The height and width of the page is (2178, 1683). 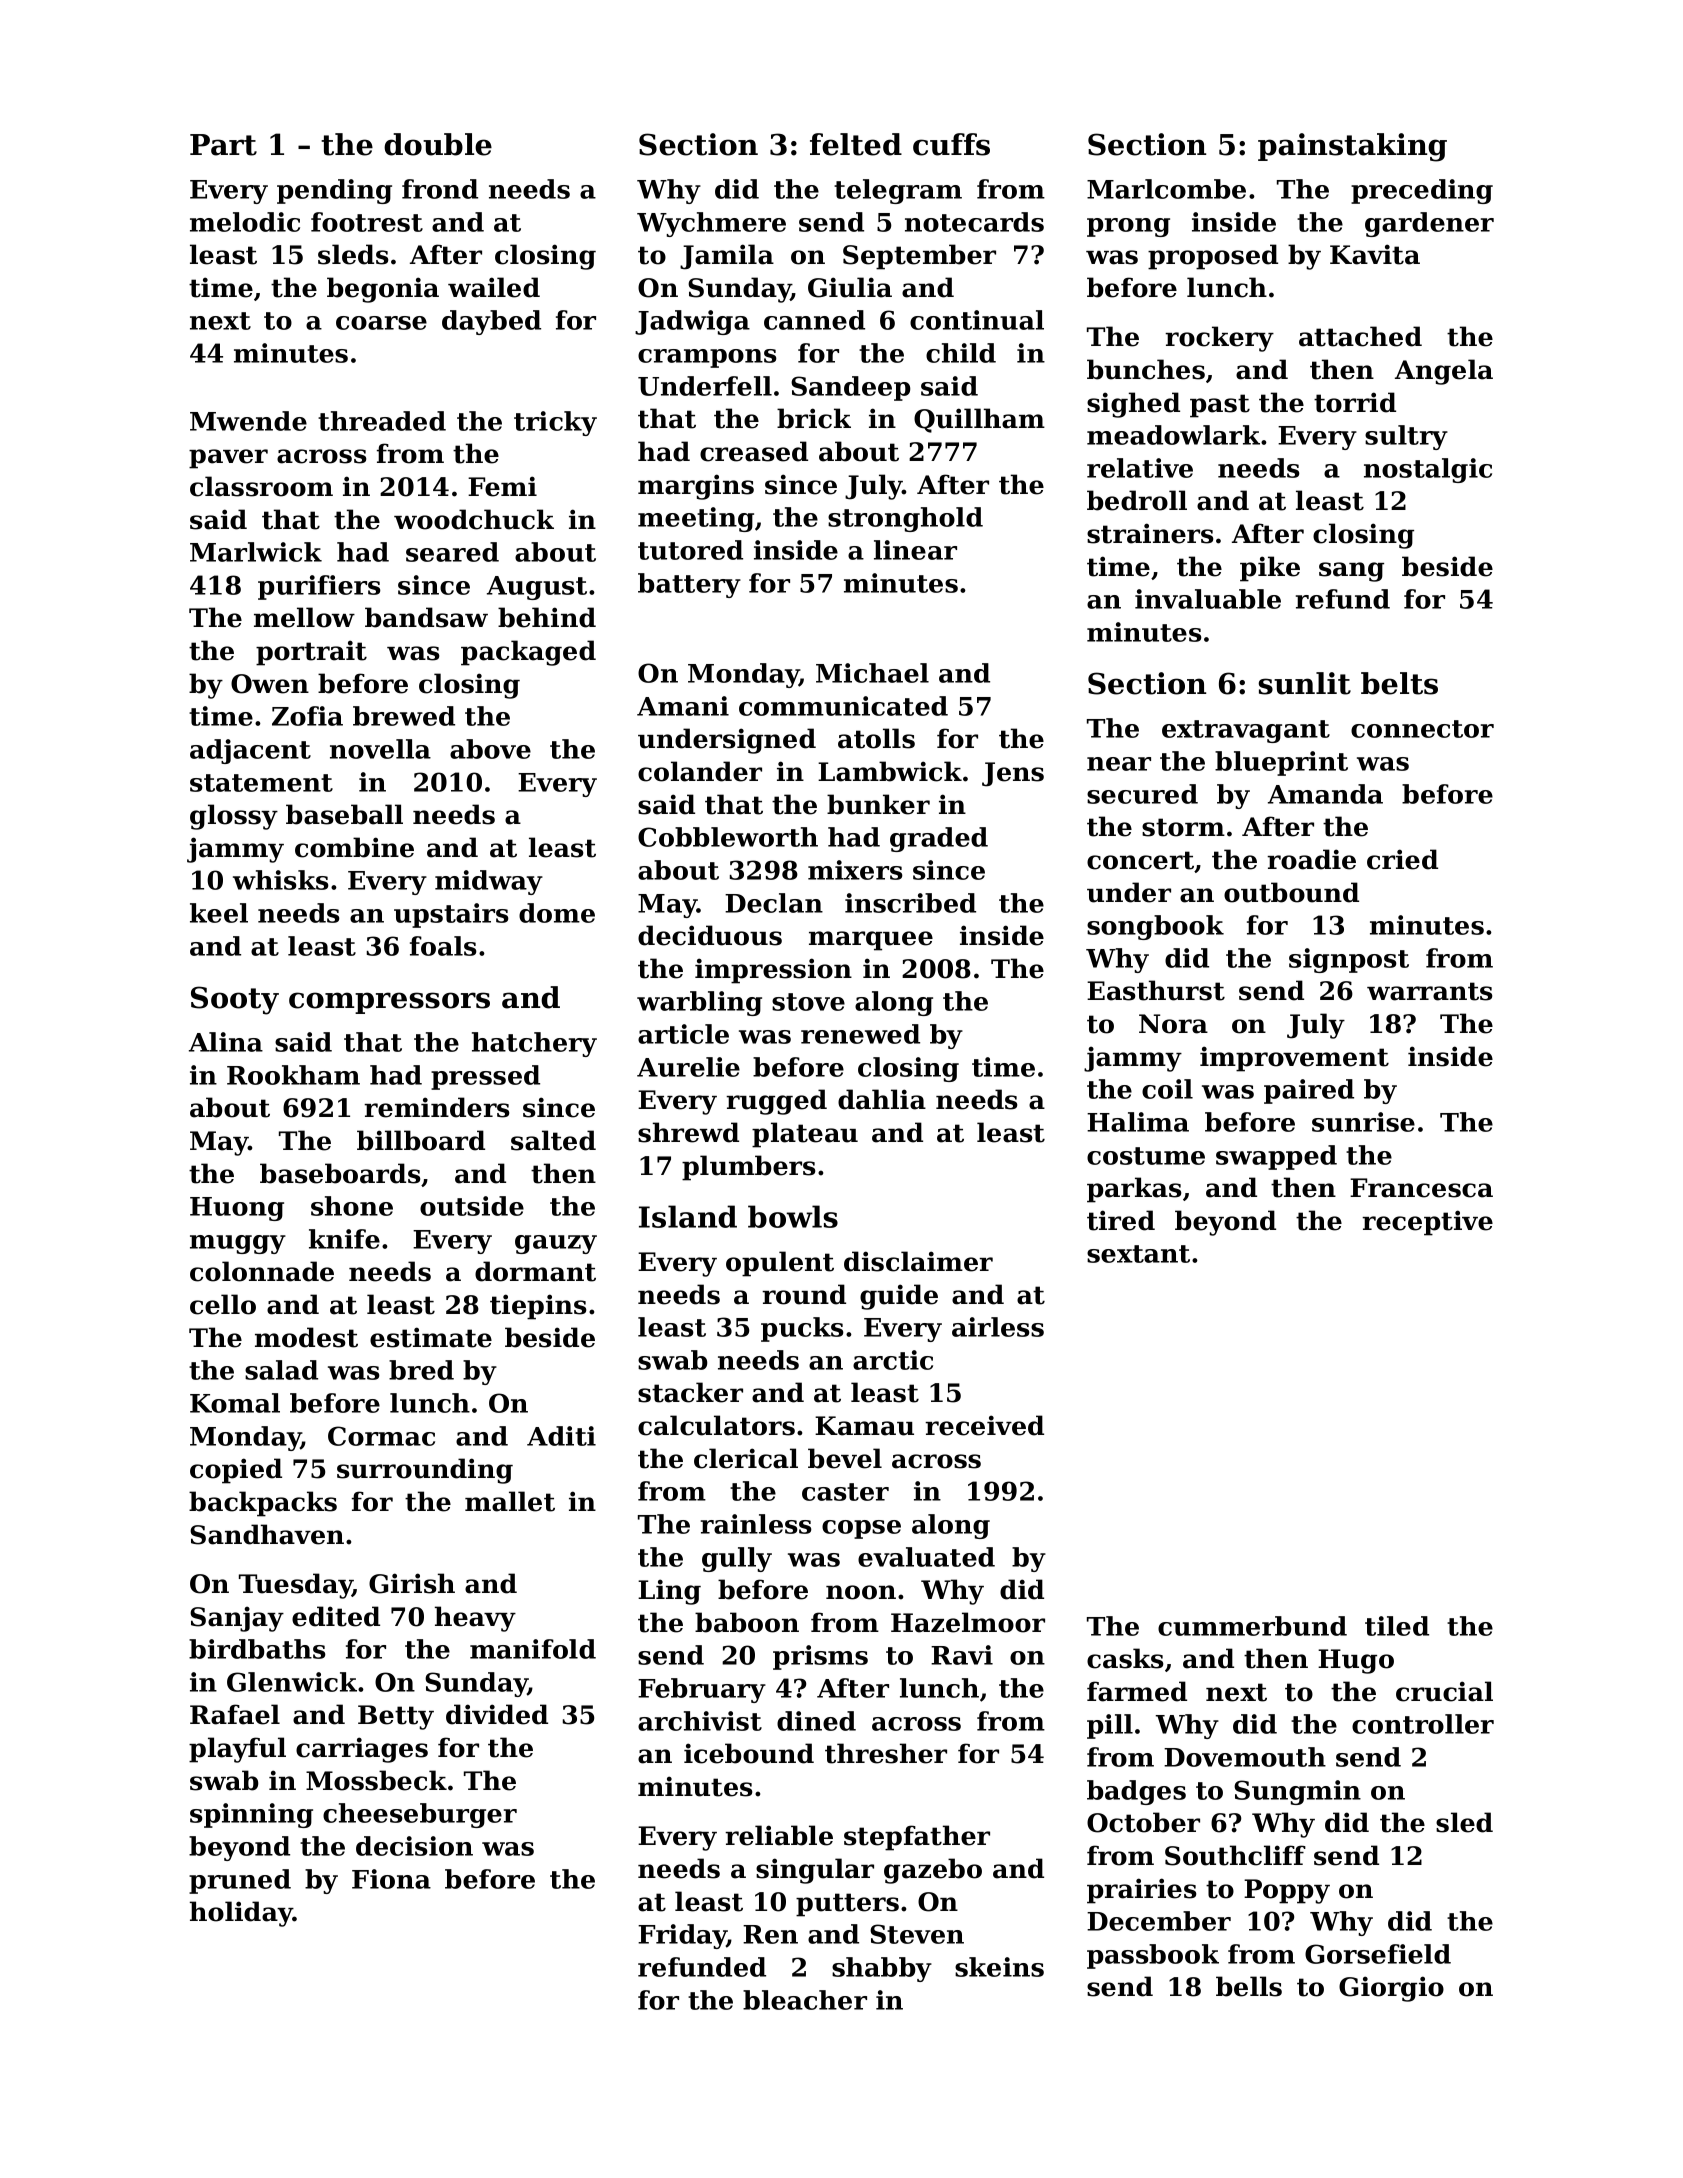 What do you see at coordinates (391, 1879) in the page?
I see `Fiona` at bounding box center [391, 1879].
